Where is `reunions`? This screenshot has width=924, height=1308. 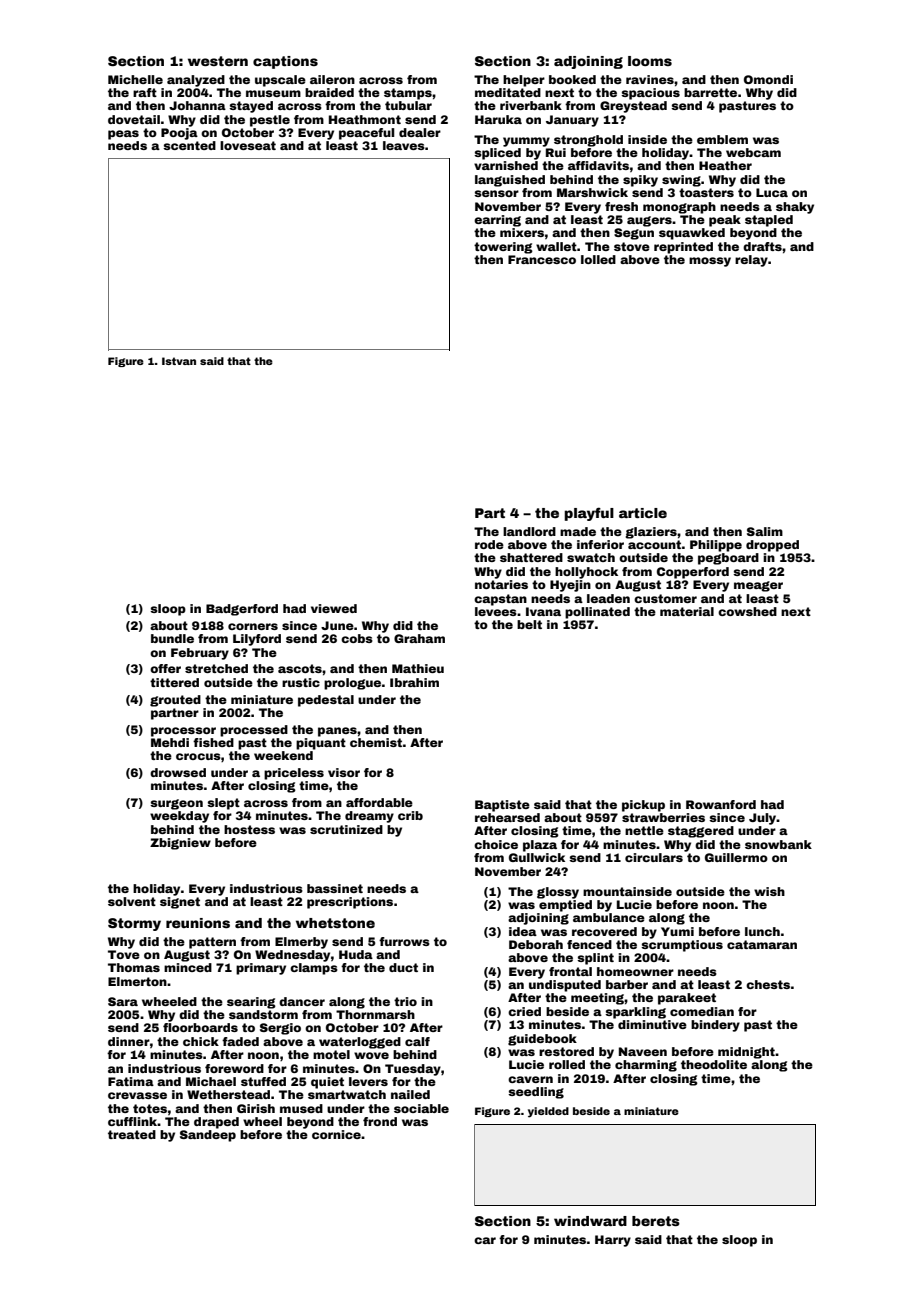 reunions is located at coordinates (198, 923).
